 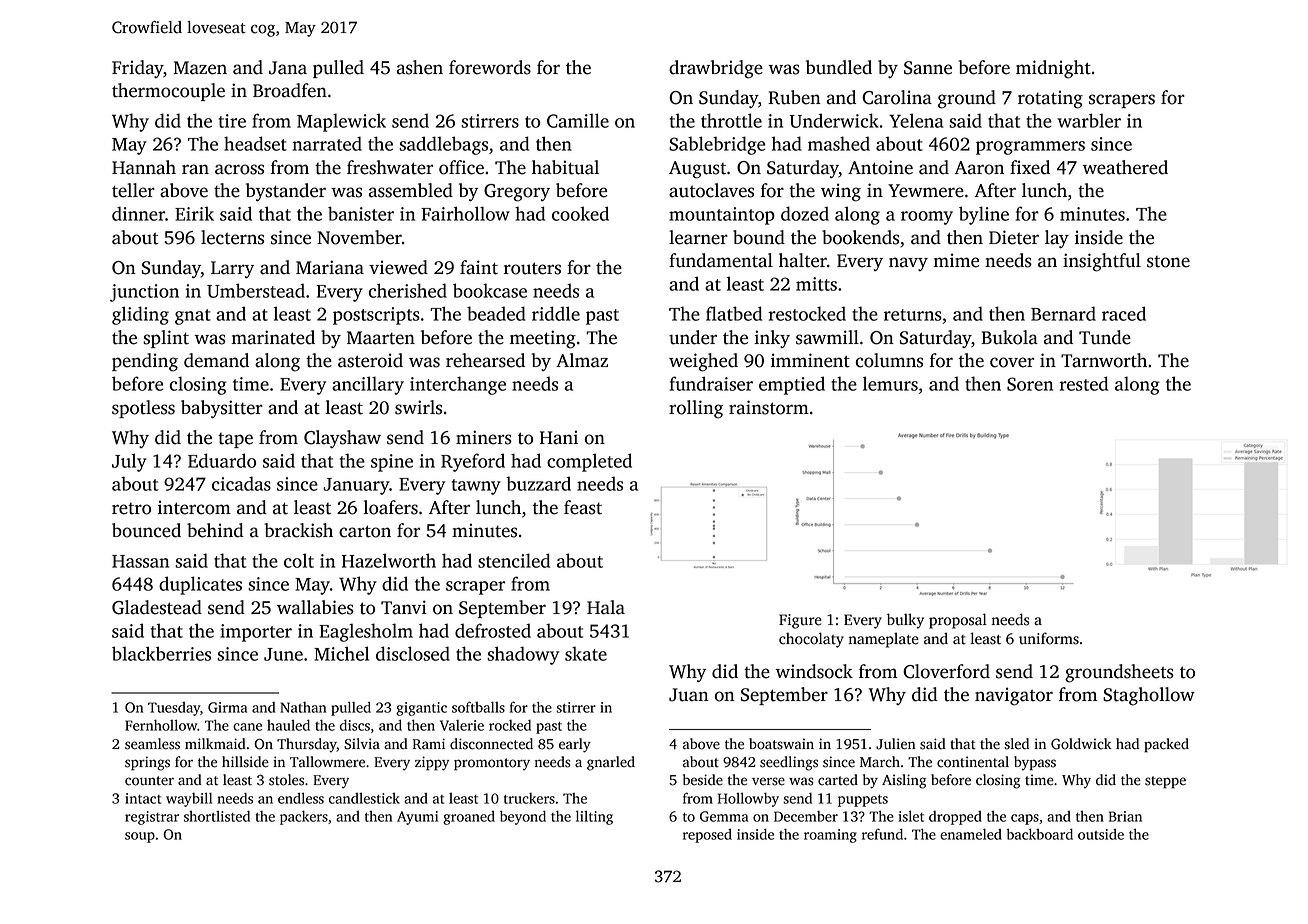 I want to click on riddle, so click(x=556, y=313).
